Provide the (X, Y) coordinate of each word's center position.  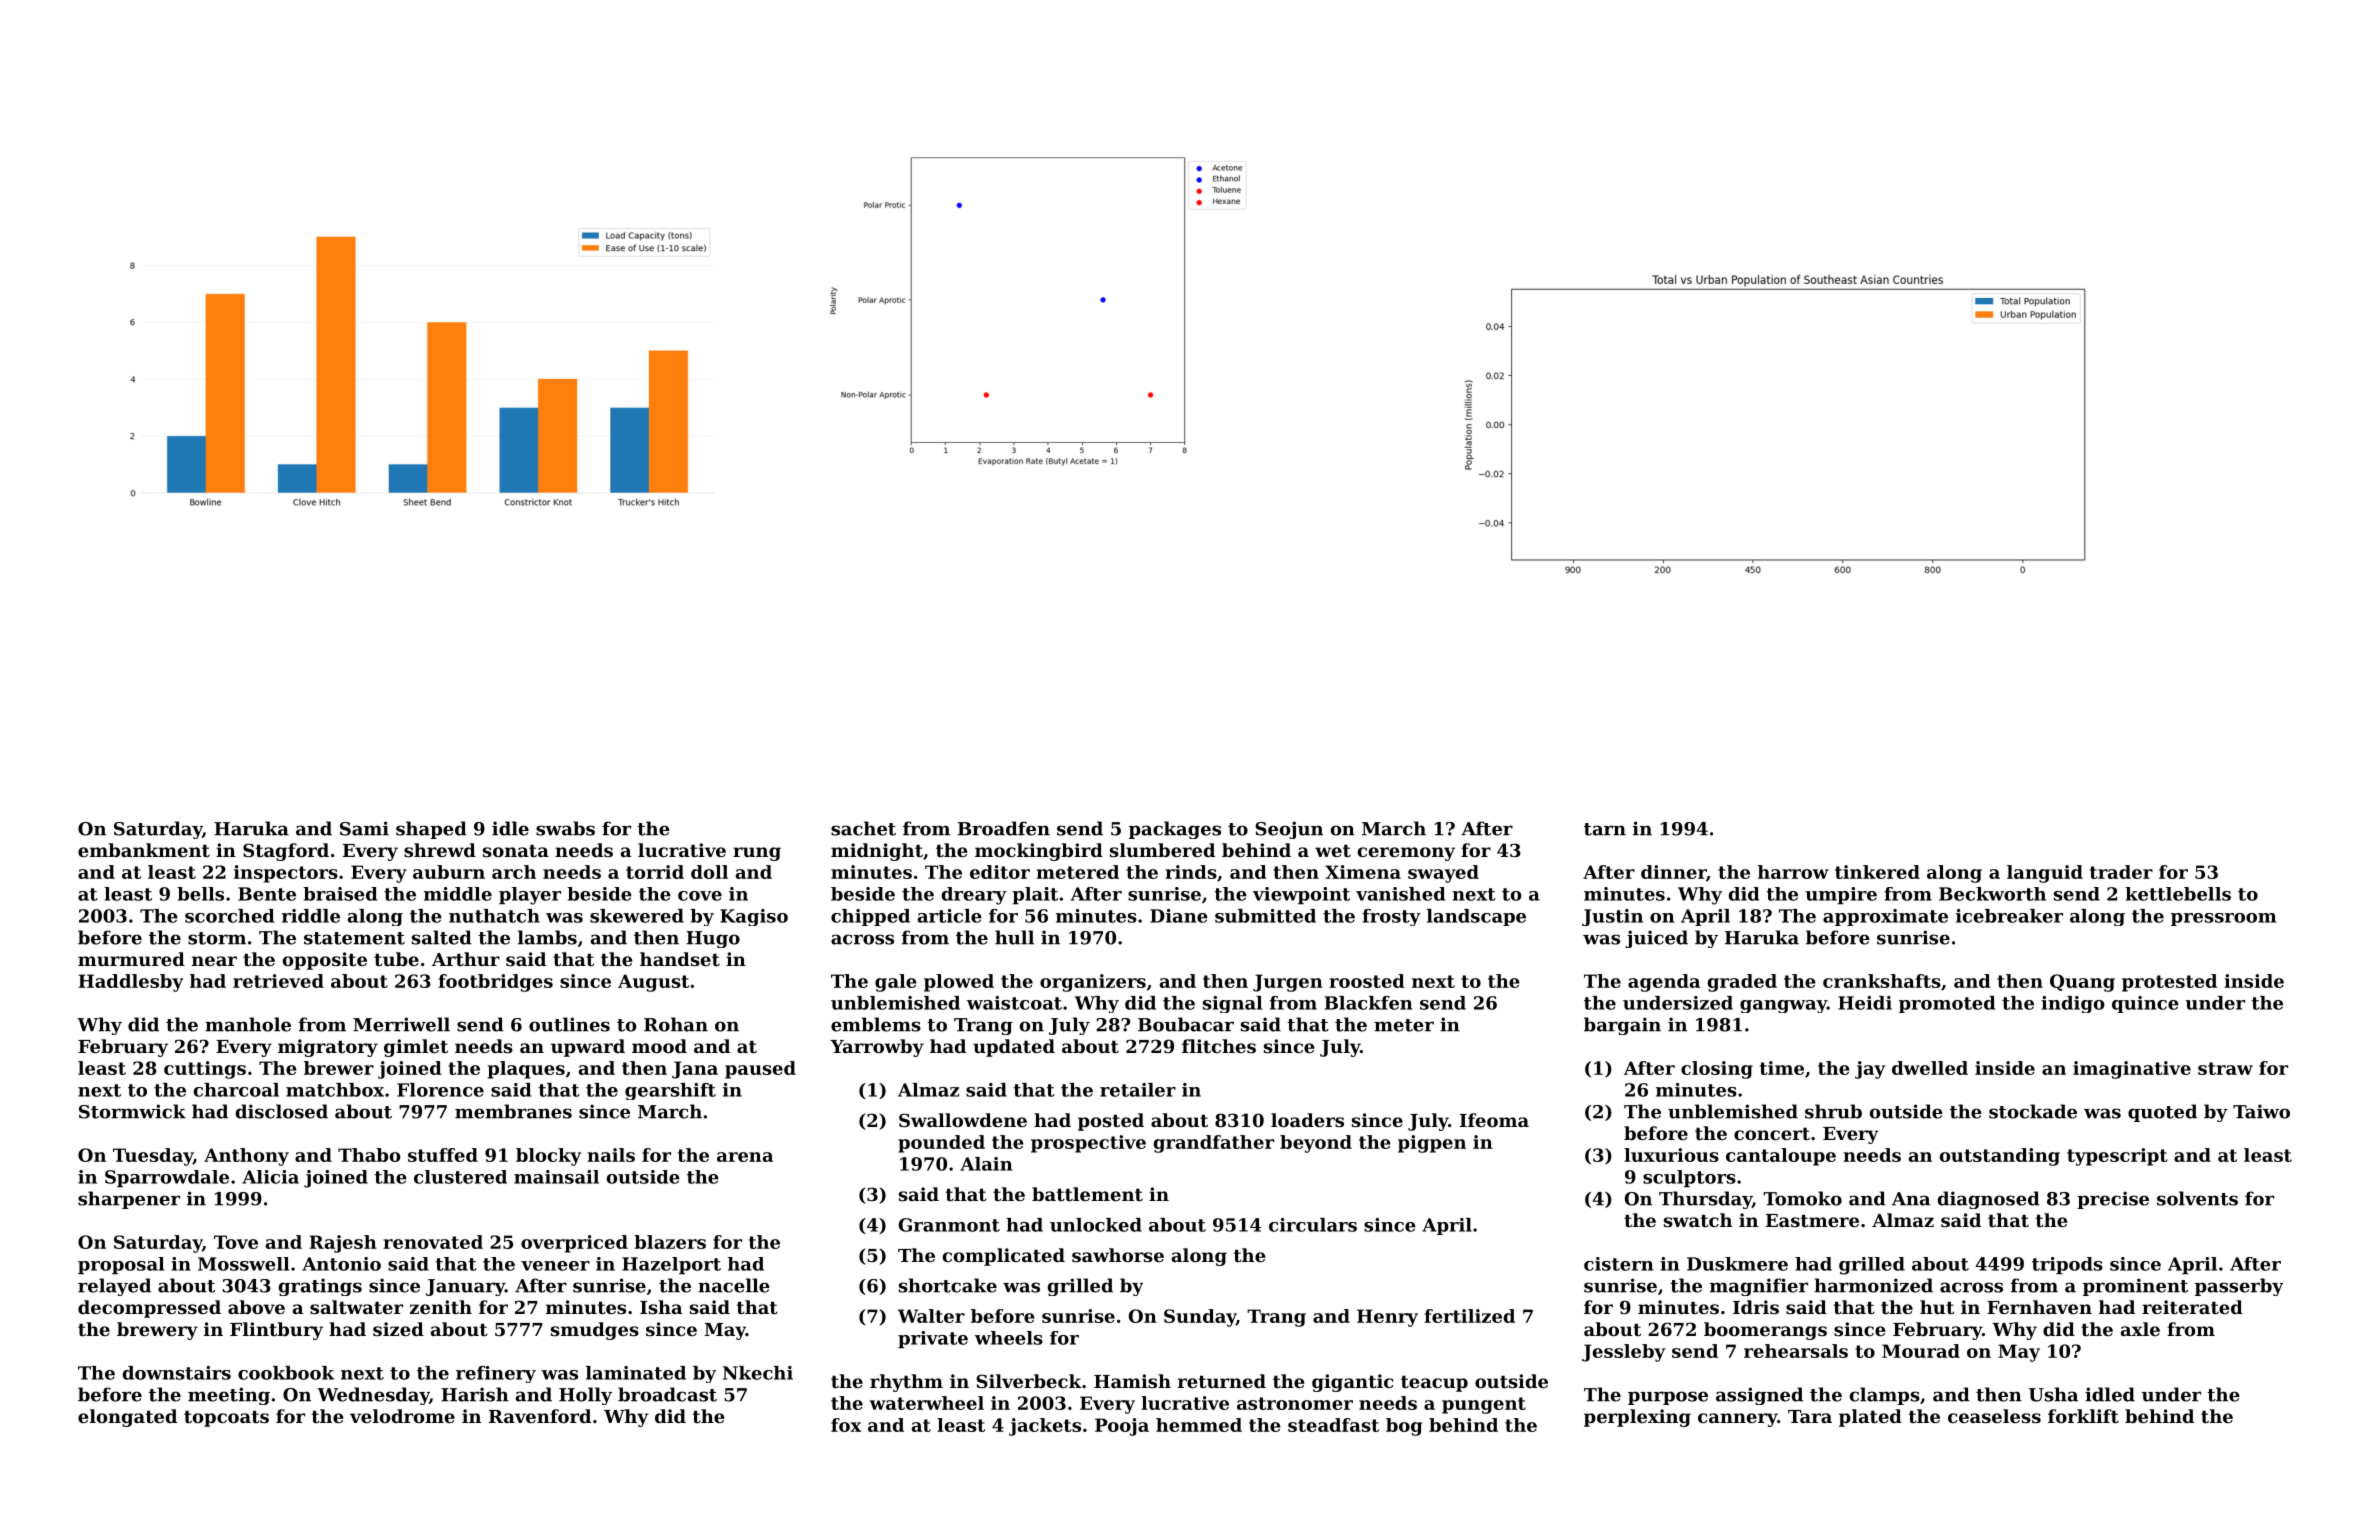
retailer (1138, 1090)
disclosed (281, 1111)
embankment (144, 850)
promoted (1947, 1004)
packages (1175, 830)
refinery (496, 1374)
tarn (1605, 829)
